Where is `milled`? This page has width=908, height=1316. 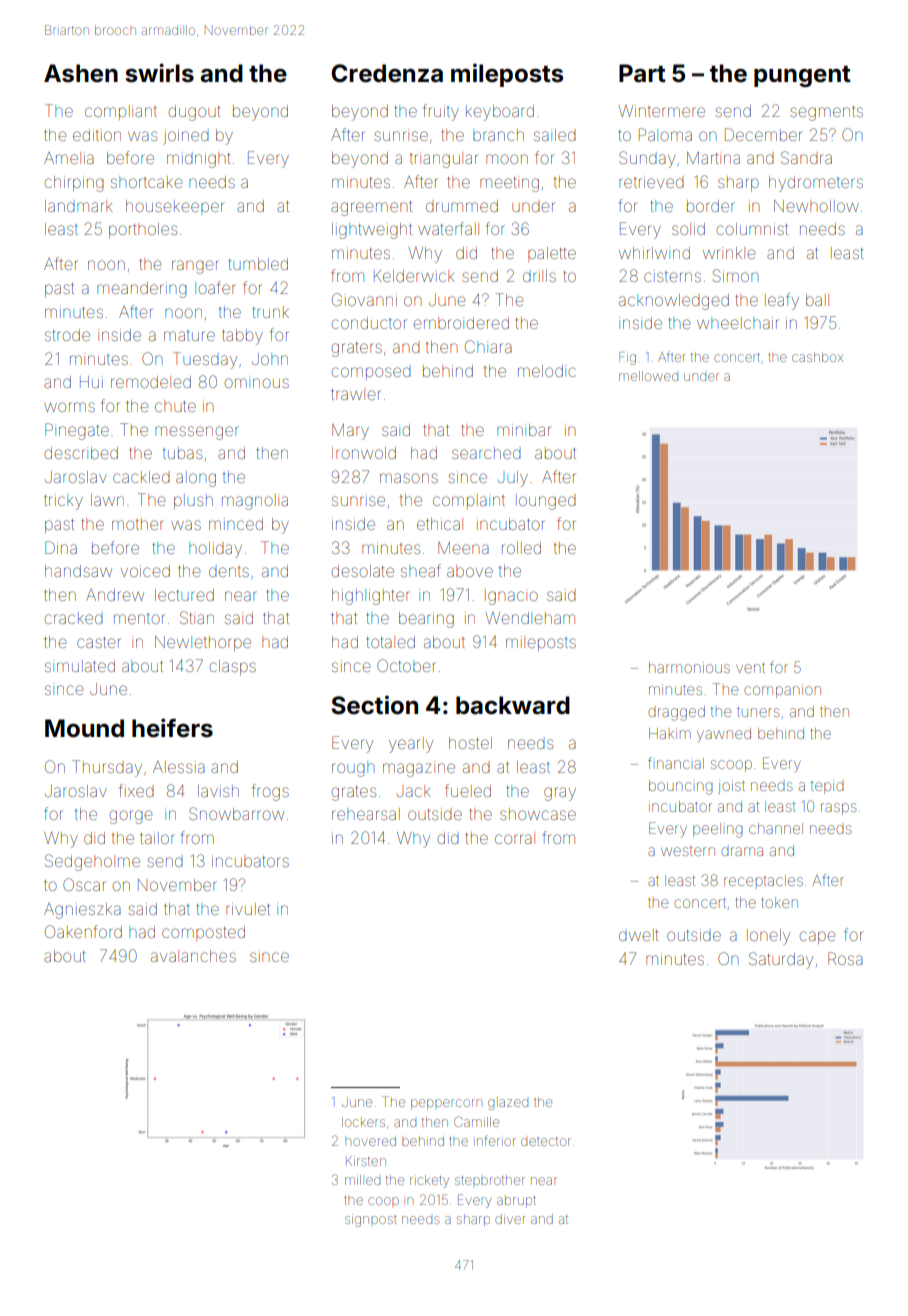 milled is located at coordinates (362, 1180).
